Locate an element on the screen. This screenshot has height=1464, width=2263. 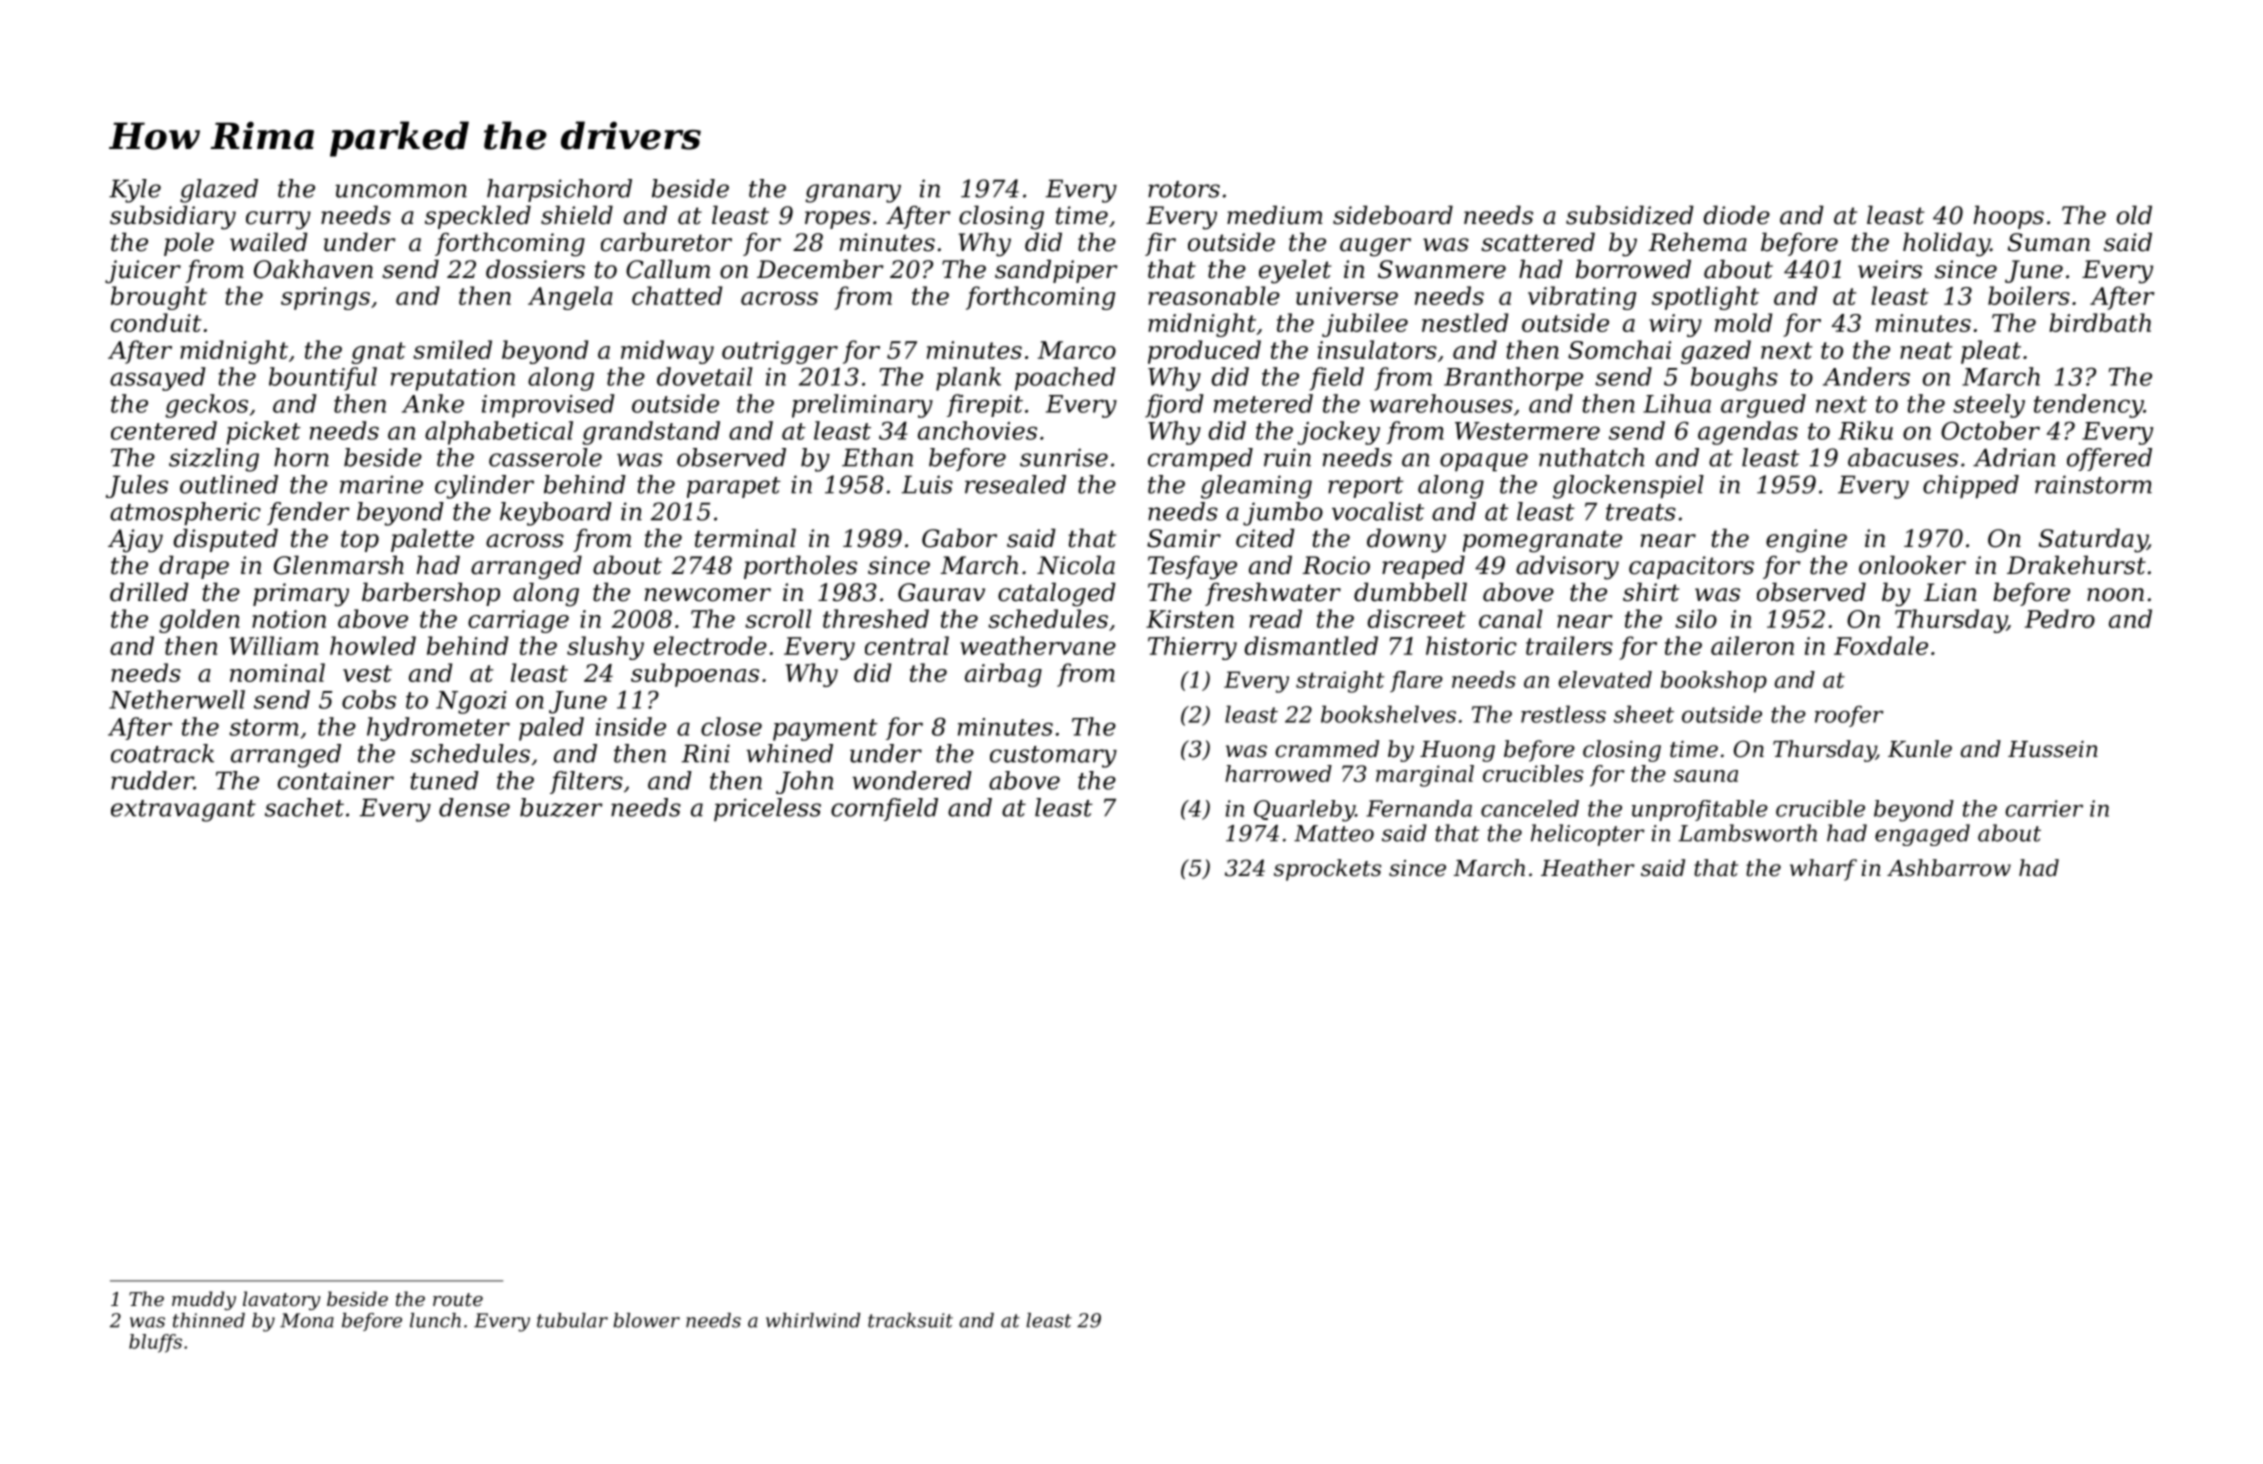
lunch is located at coordinates (435, 1320).
